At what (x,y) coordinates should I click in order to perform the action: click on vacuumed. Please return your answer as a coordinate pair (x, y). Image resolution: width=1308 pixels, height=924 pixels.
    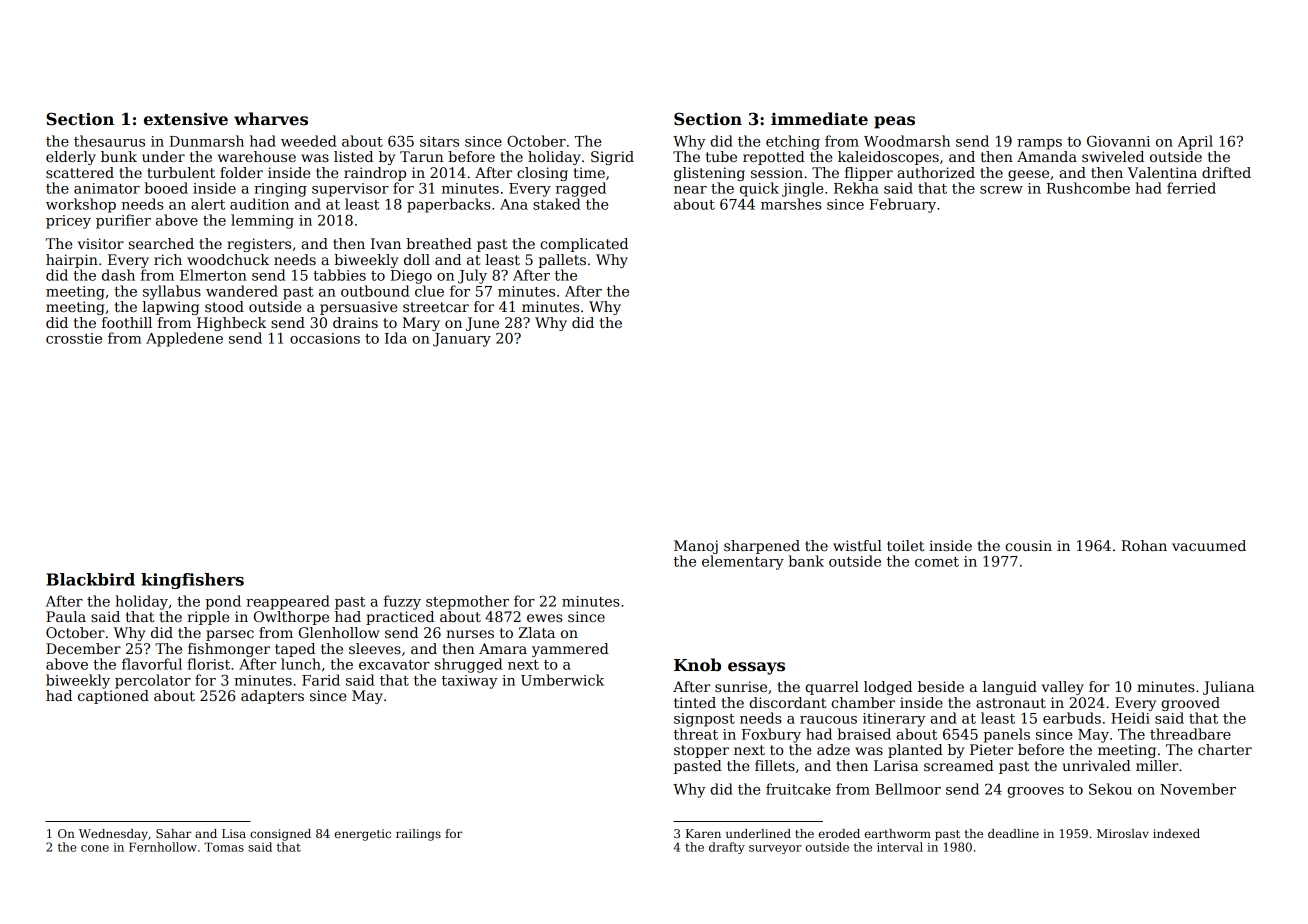
    Looking at the image, I should click on (1209, 545).
